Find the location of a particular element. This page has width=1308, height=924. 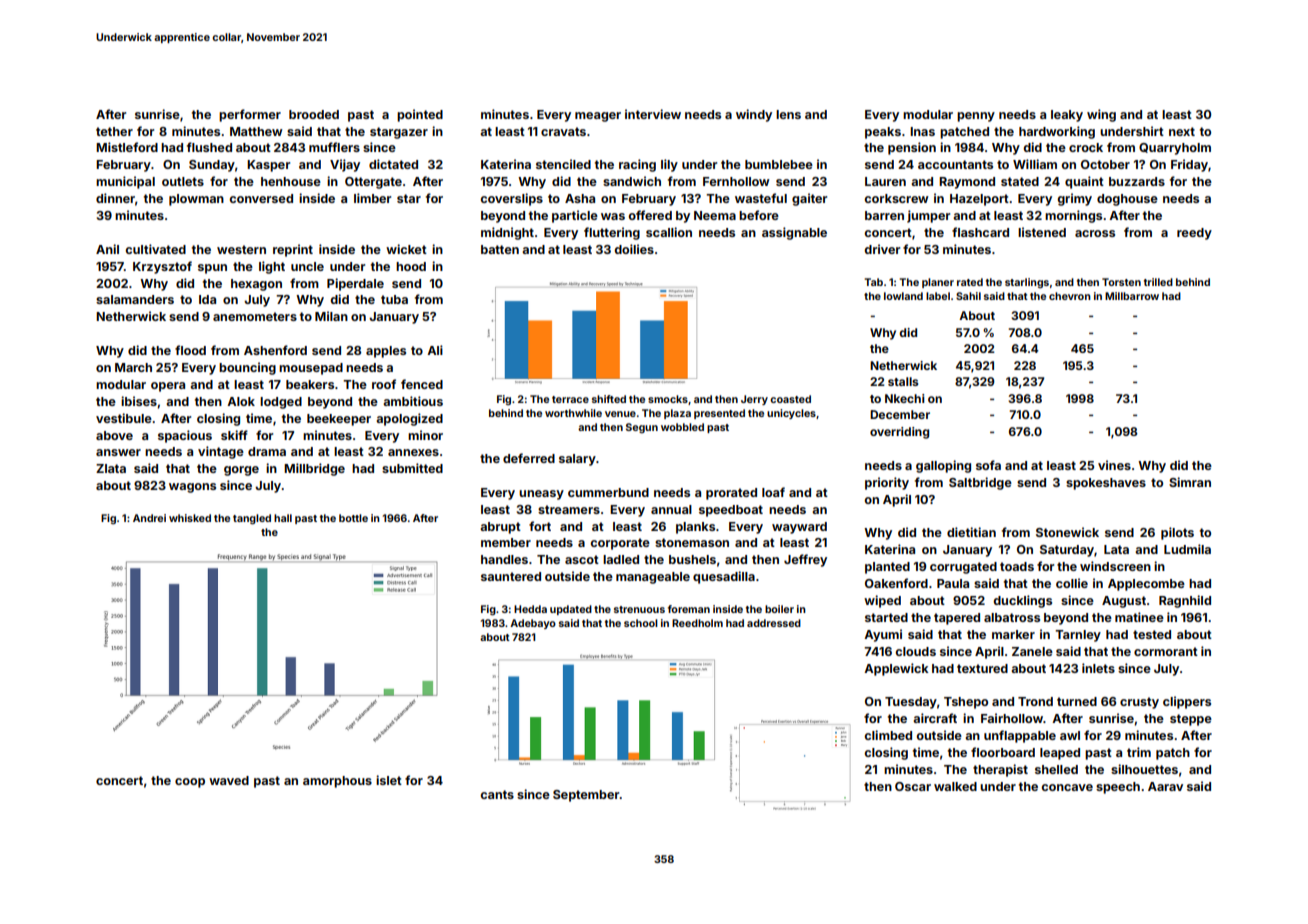

coop is located at coordinates (190, 783).
